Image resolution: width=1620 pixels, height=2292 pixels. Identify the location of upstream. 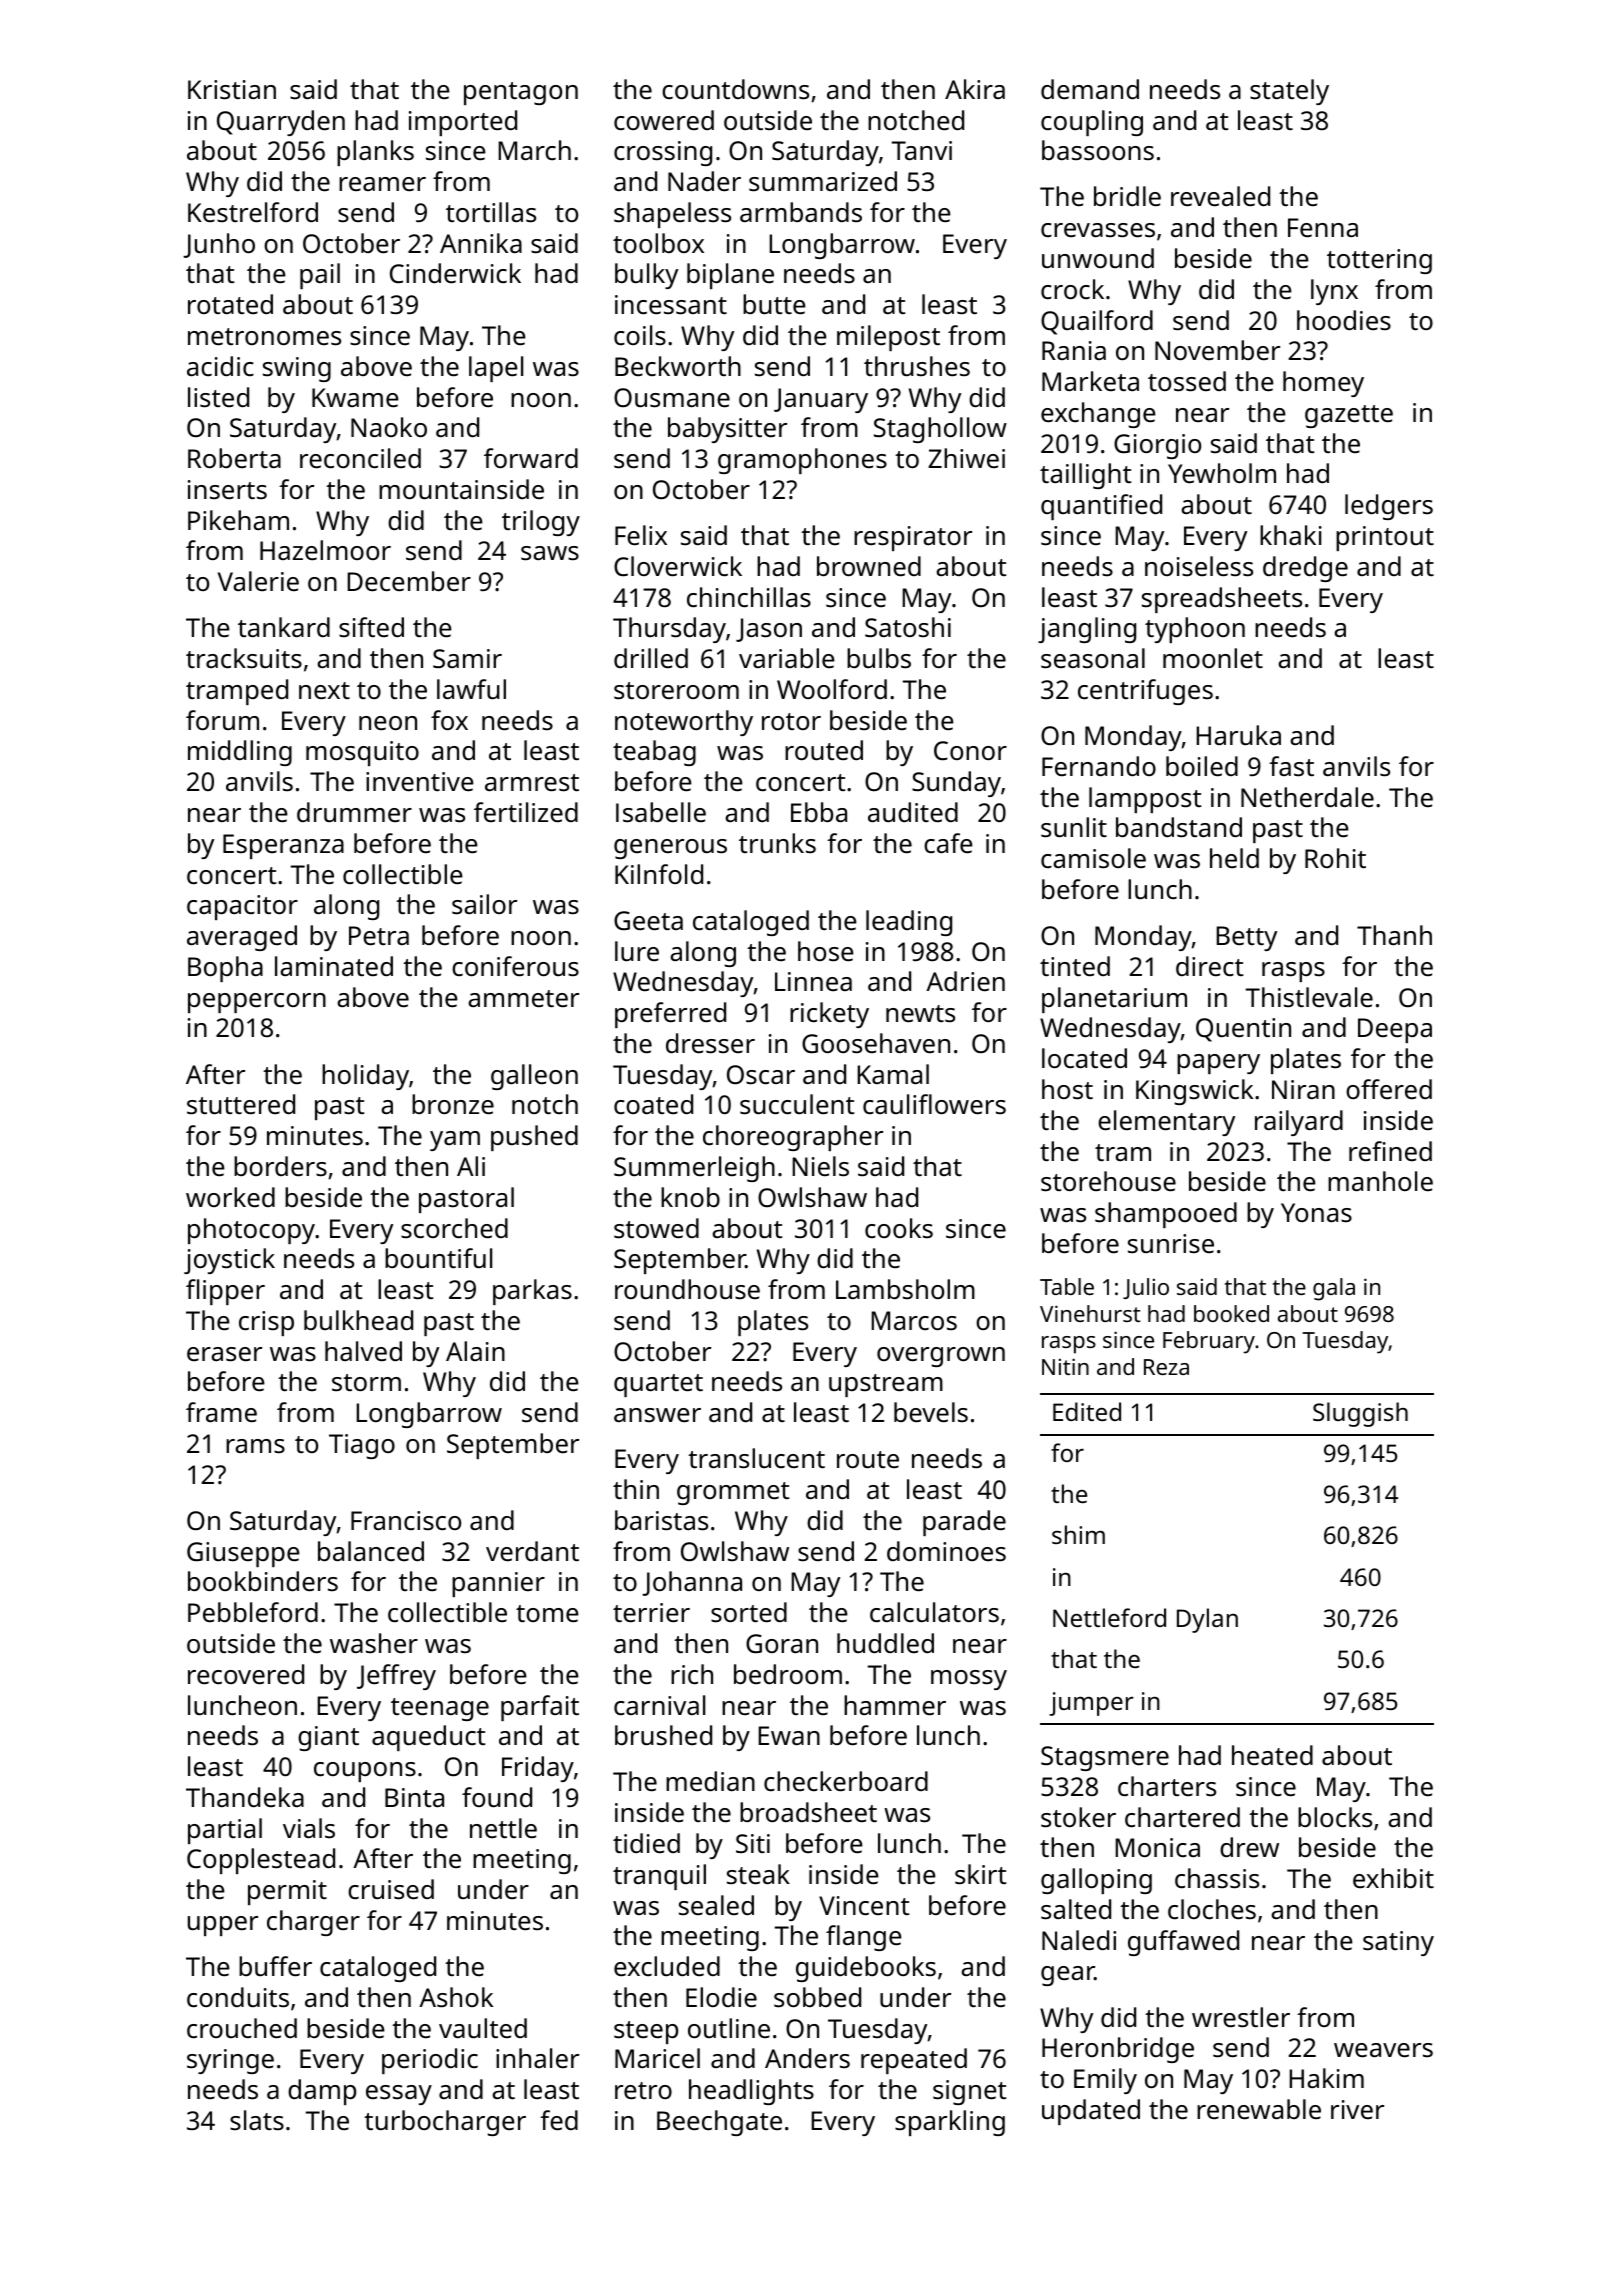
(886, 1385).
